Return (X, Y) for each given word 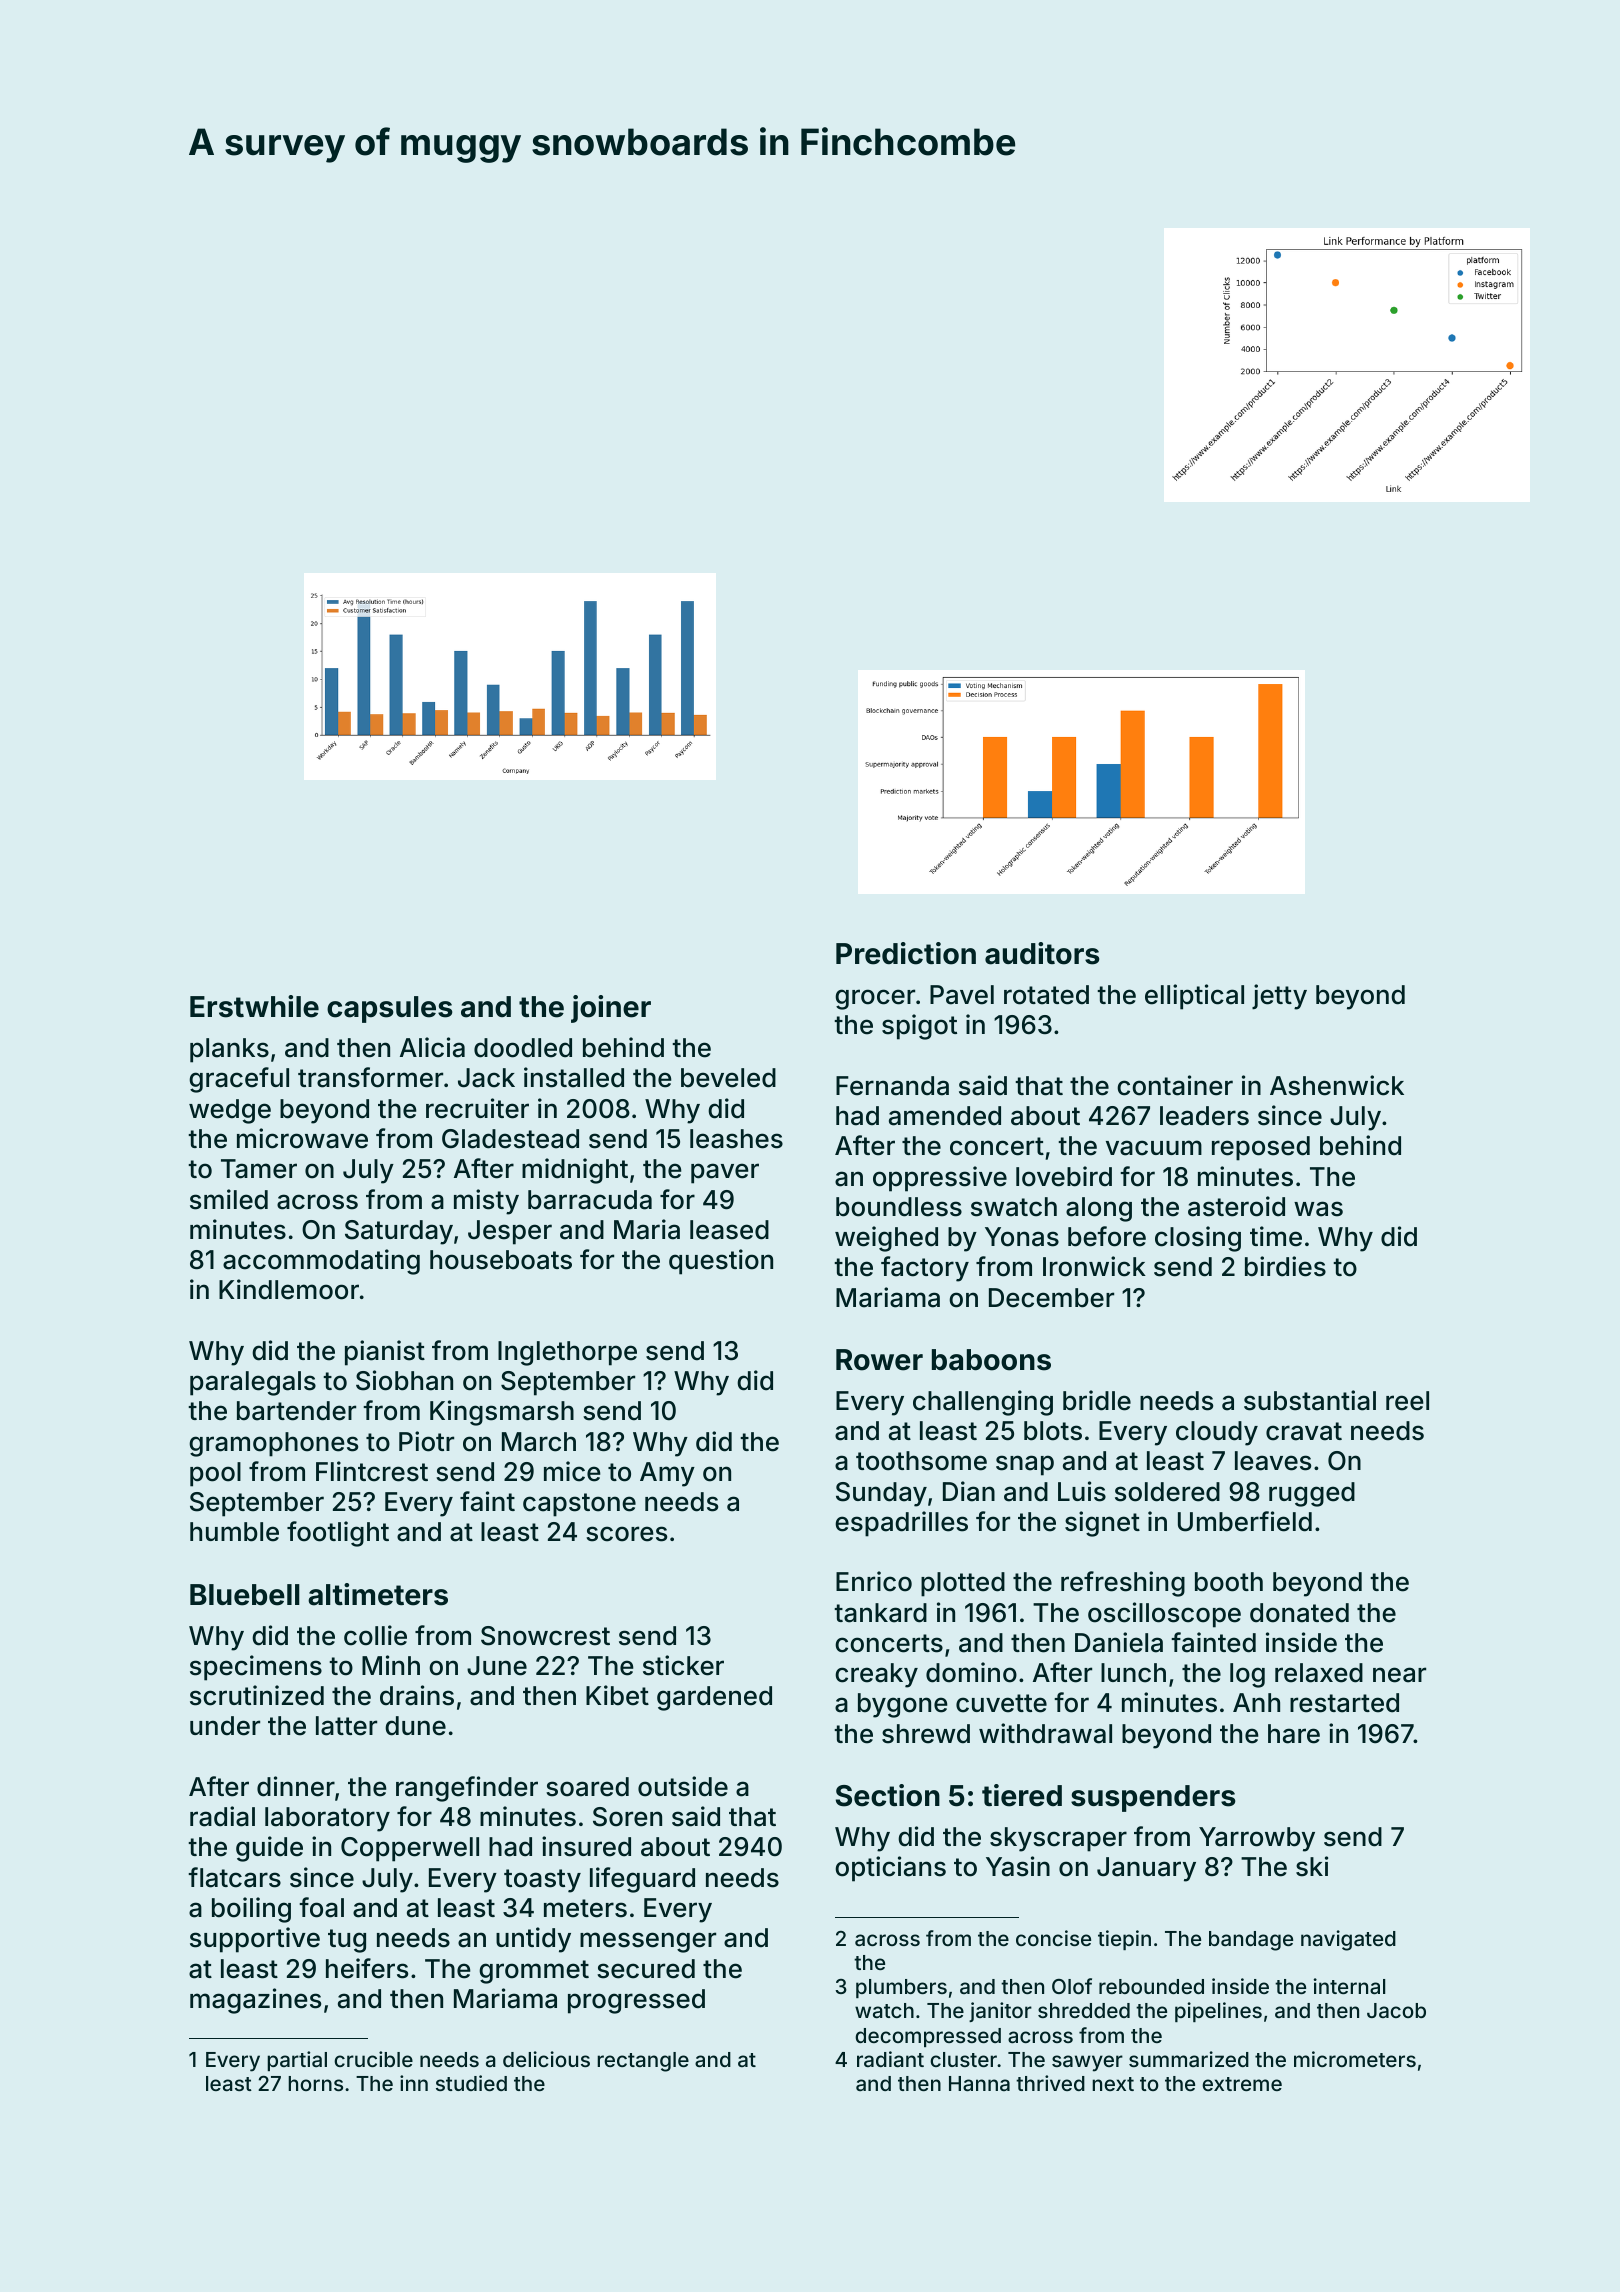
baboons (991, 1360)
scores (626, 1534)
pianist (385, 1353)
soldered (1167, 1492)
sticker (683, 1665)
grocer (875, 999)
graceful (239, 1080)
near (1399, 1675)
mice (572, 1471)
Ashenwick (1337, 1085)
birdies (1285, 1266)
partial (297, 2061)
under (225, 1726)
